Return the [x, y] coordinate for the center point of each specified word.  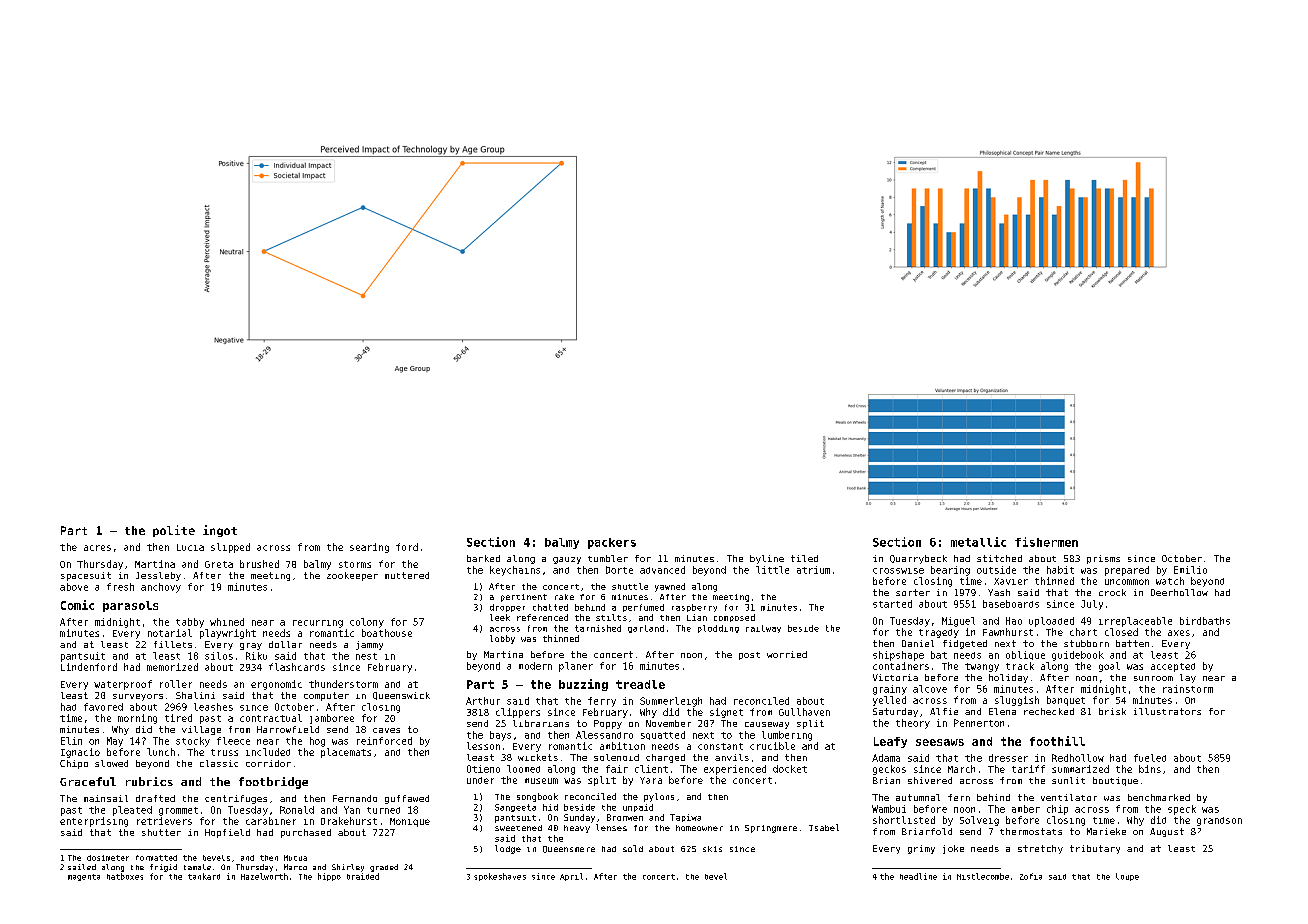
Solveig [979, 821]
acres [97, 548]
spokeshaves [500, 877]
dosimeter [108, 858]
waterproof [123, 685]
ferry [602, 702]
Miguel [958, 622]
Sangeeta [515, 808]
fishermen [1046, 542]
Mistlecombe [983, 876]
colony [367, 623]
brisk [1112, 711]
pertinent [524, 598]
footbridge [273, 783]
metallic [978, 542]
